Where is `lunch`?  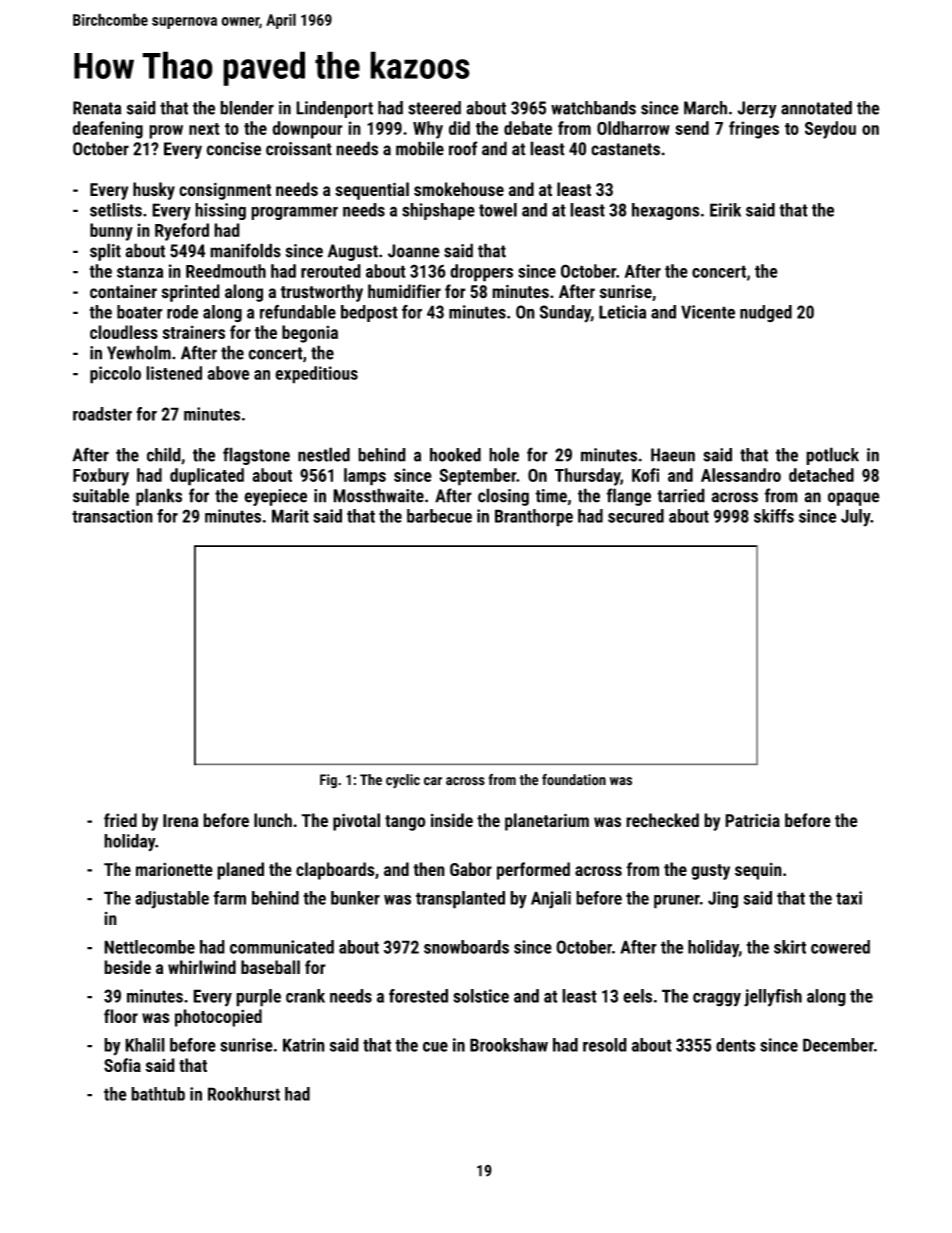 lunch is located at coordinates (273, 820).
